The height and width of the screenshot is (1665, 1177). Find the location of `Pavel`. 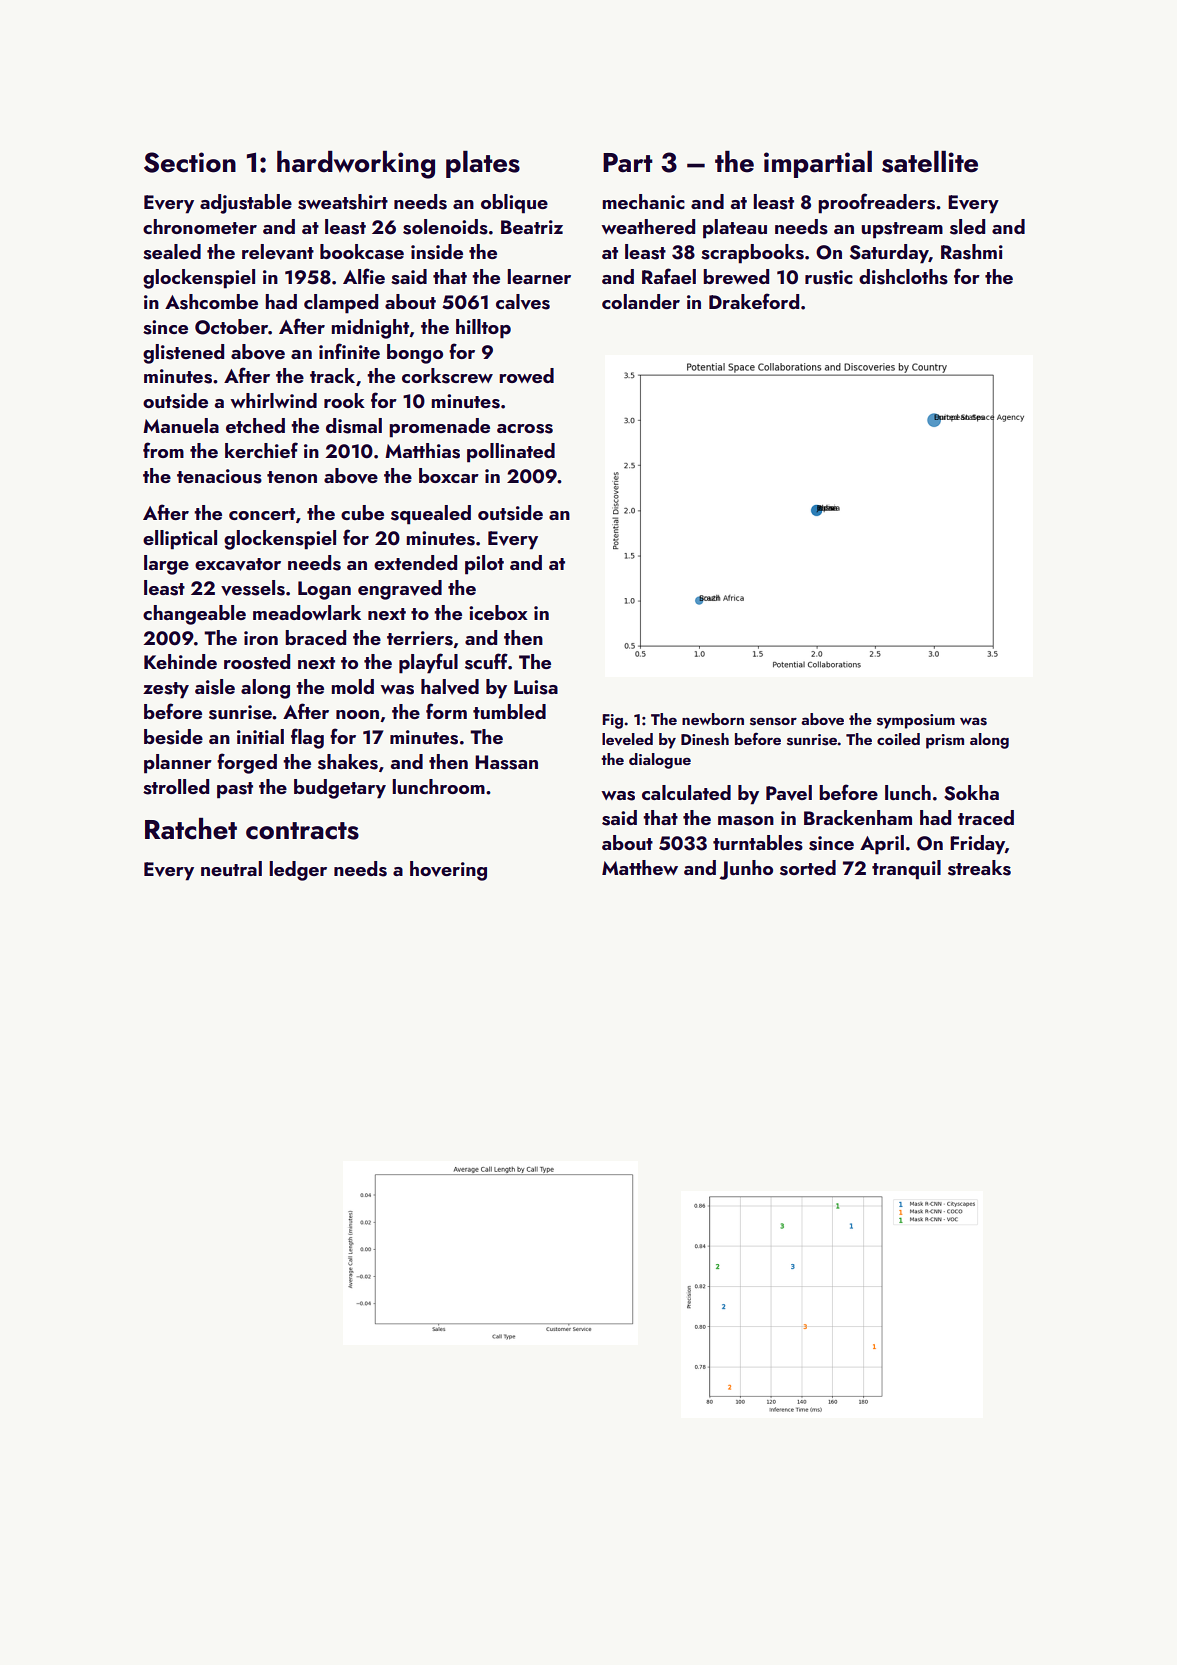

Pavel is located at coordinates (789, 793).
